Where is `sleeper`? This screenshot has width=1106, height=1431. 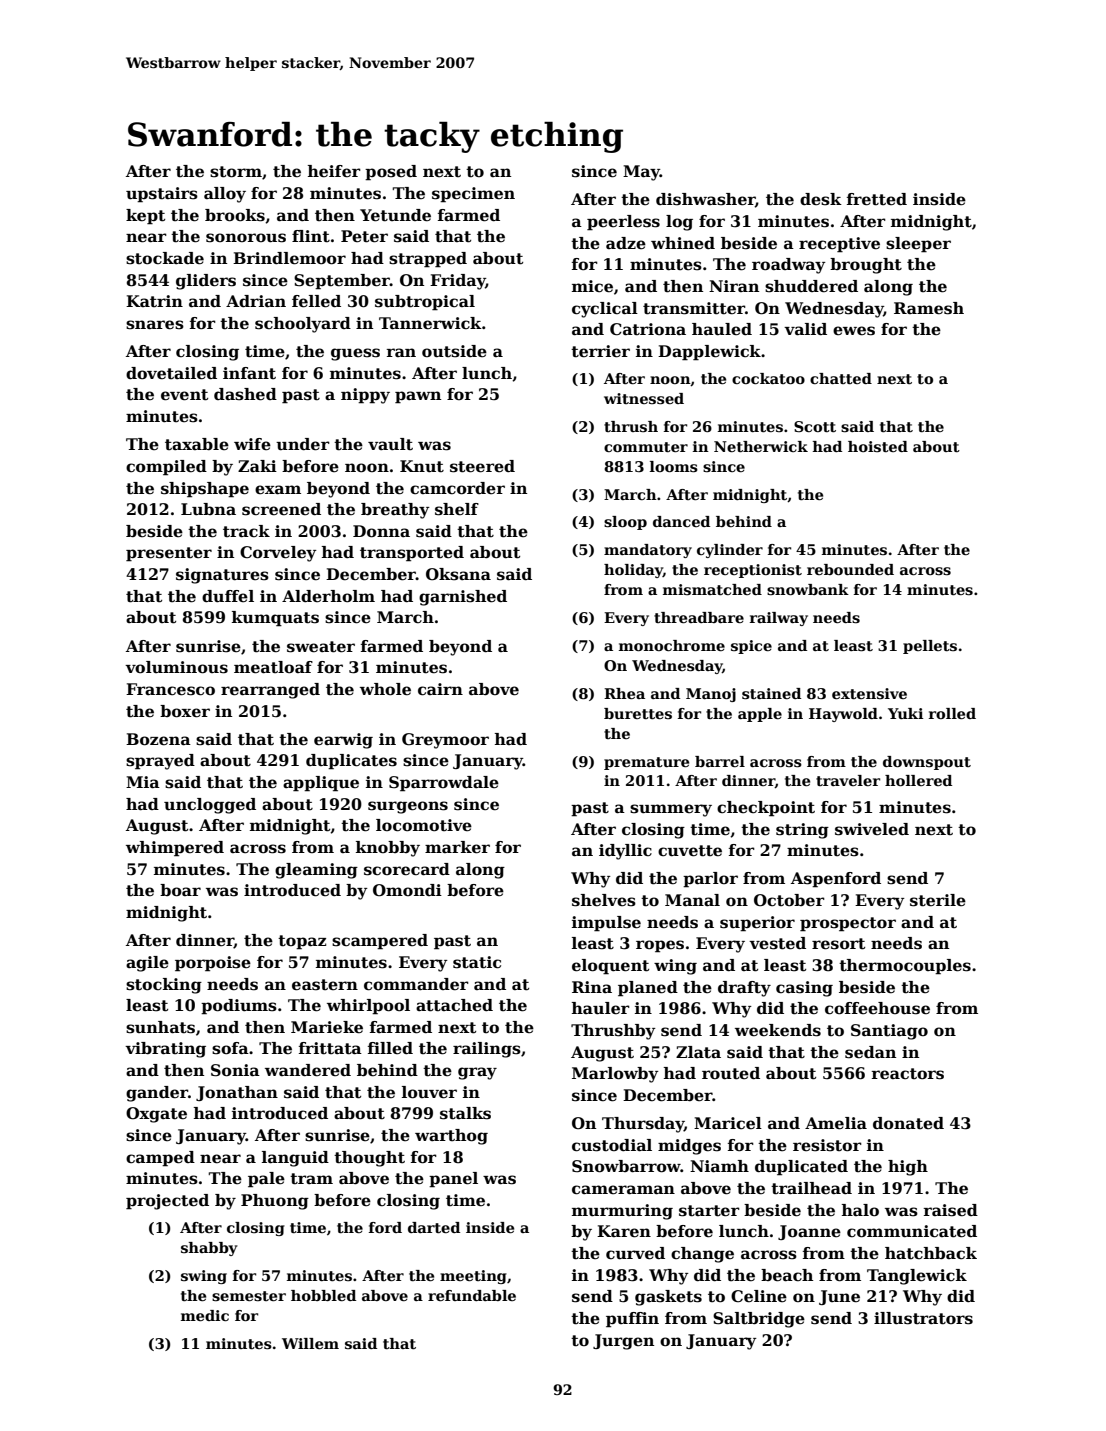 sleeper is located at coordinates (918, 245).
